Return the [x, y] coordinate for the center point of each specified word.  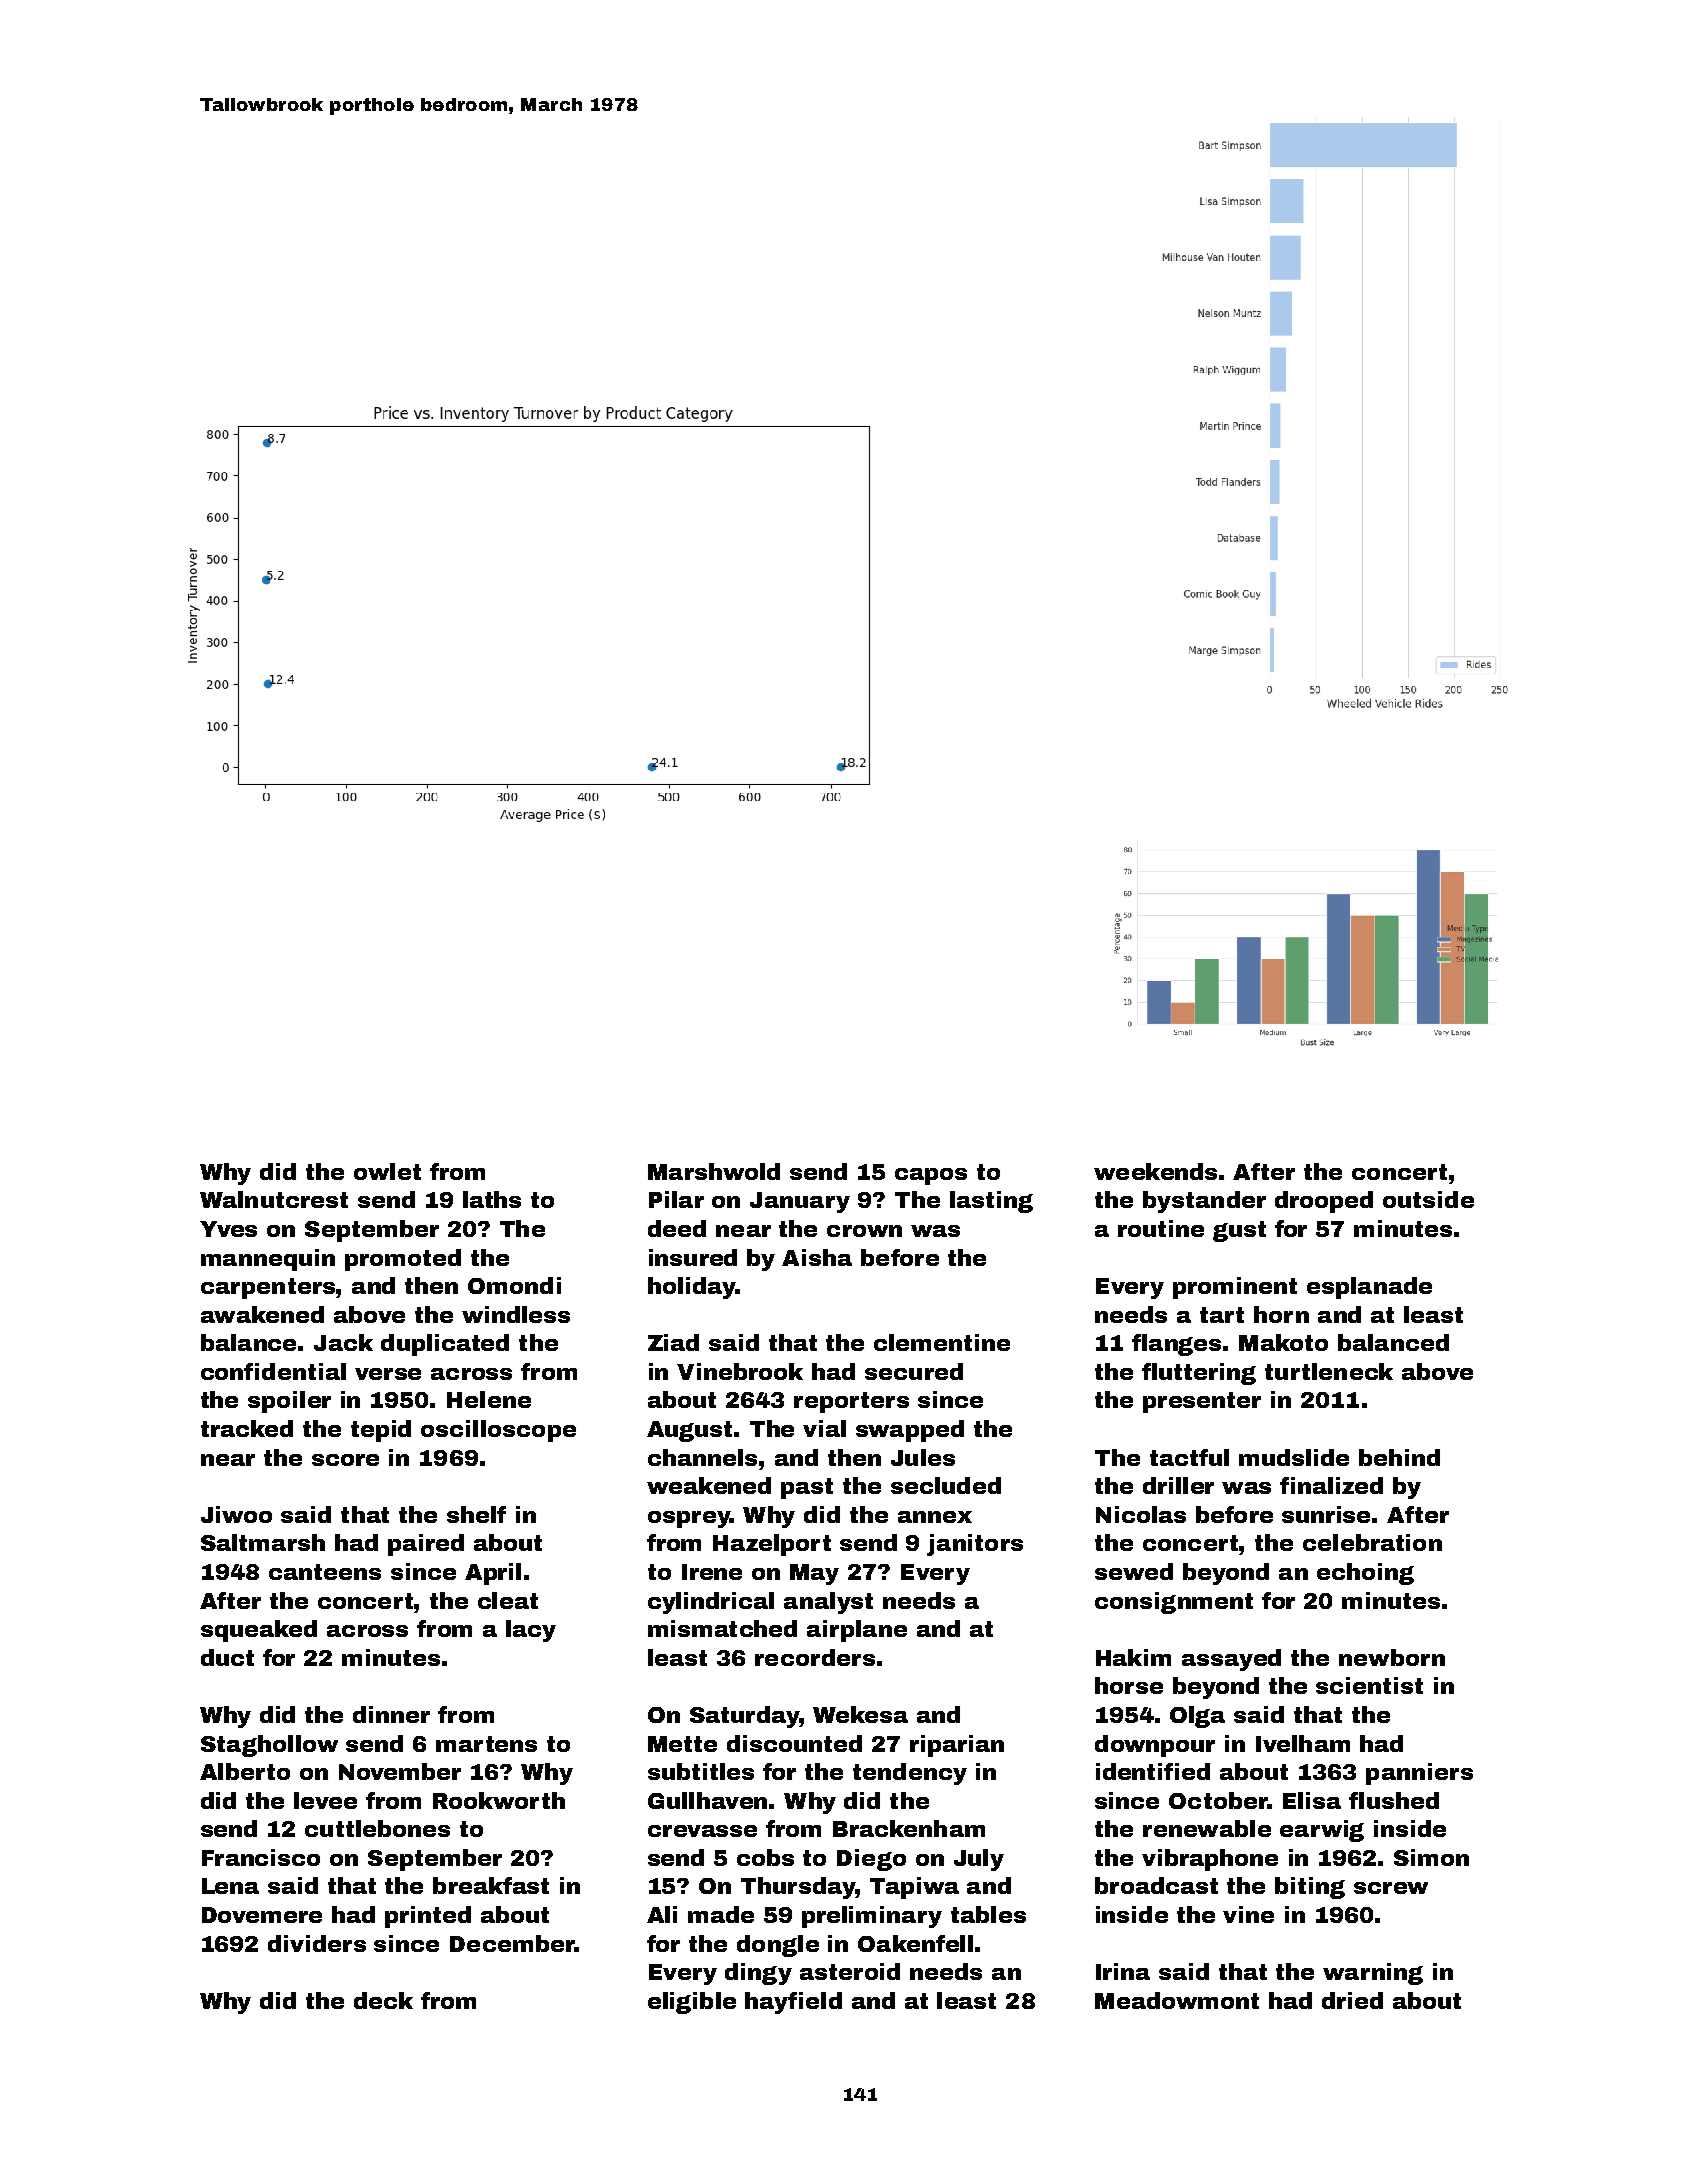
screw [1391, 1888]
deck [383, 2000]
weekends [1155, 1171]
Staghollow [269, 1746]
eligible [692, 2003]
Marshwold [714, 1171]
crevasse [702, 1831]
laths [492, 1199]
